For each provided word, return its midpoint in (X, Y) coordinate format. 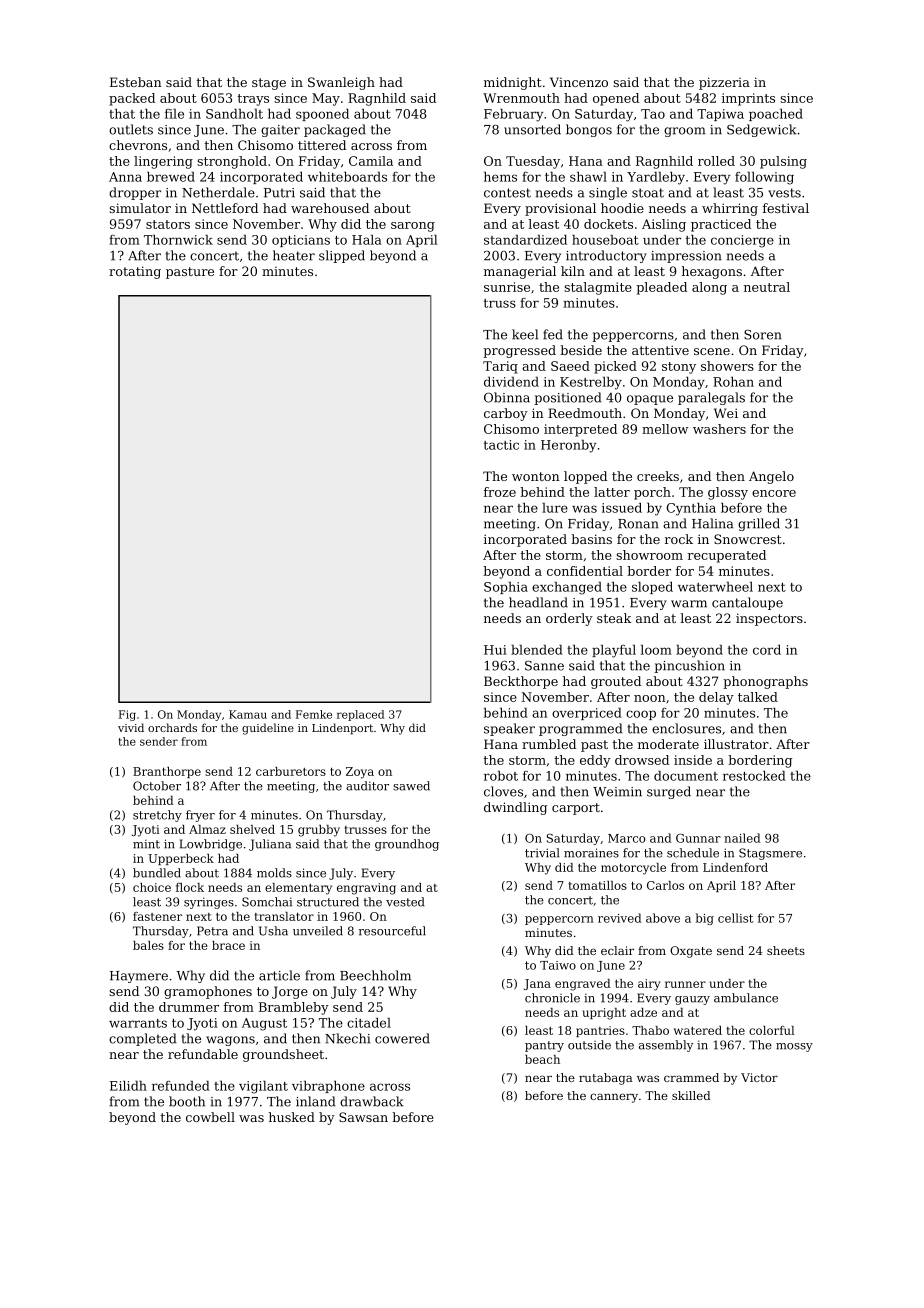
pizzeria (724, 83)
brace (228, 945)
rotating (135, 272)
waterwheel (715, 587)
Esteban (136, 82)
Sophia (506, 588)
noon (650, 698)
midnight (513, 83)
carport (576, 809)
